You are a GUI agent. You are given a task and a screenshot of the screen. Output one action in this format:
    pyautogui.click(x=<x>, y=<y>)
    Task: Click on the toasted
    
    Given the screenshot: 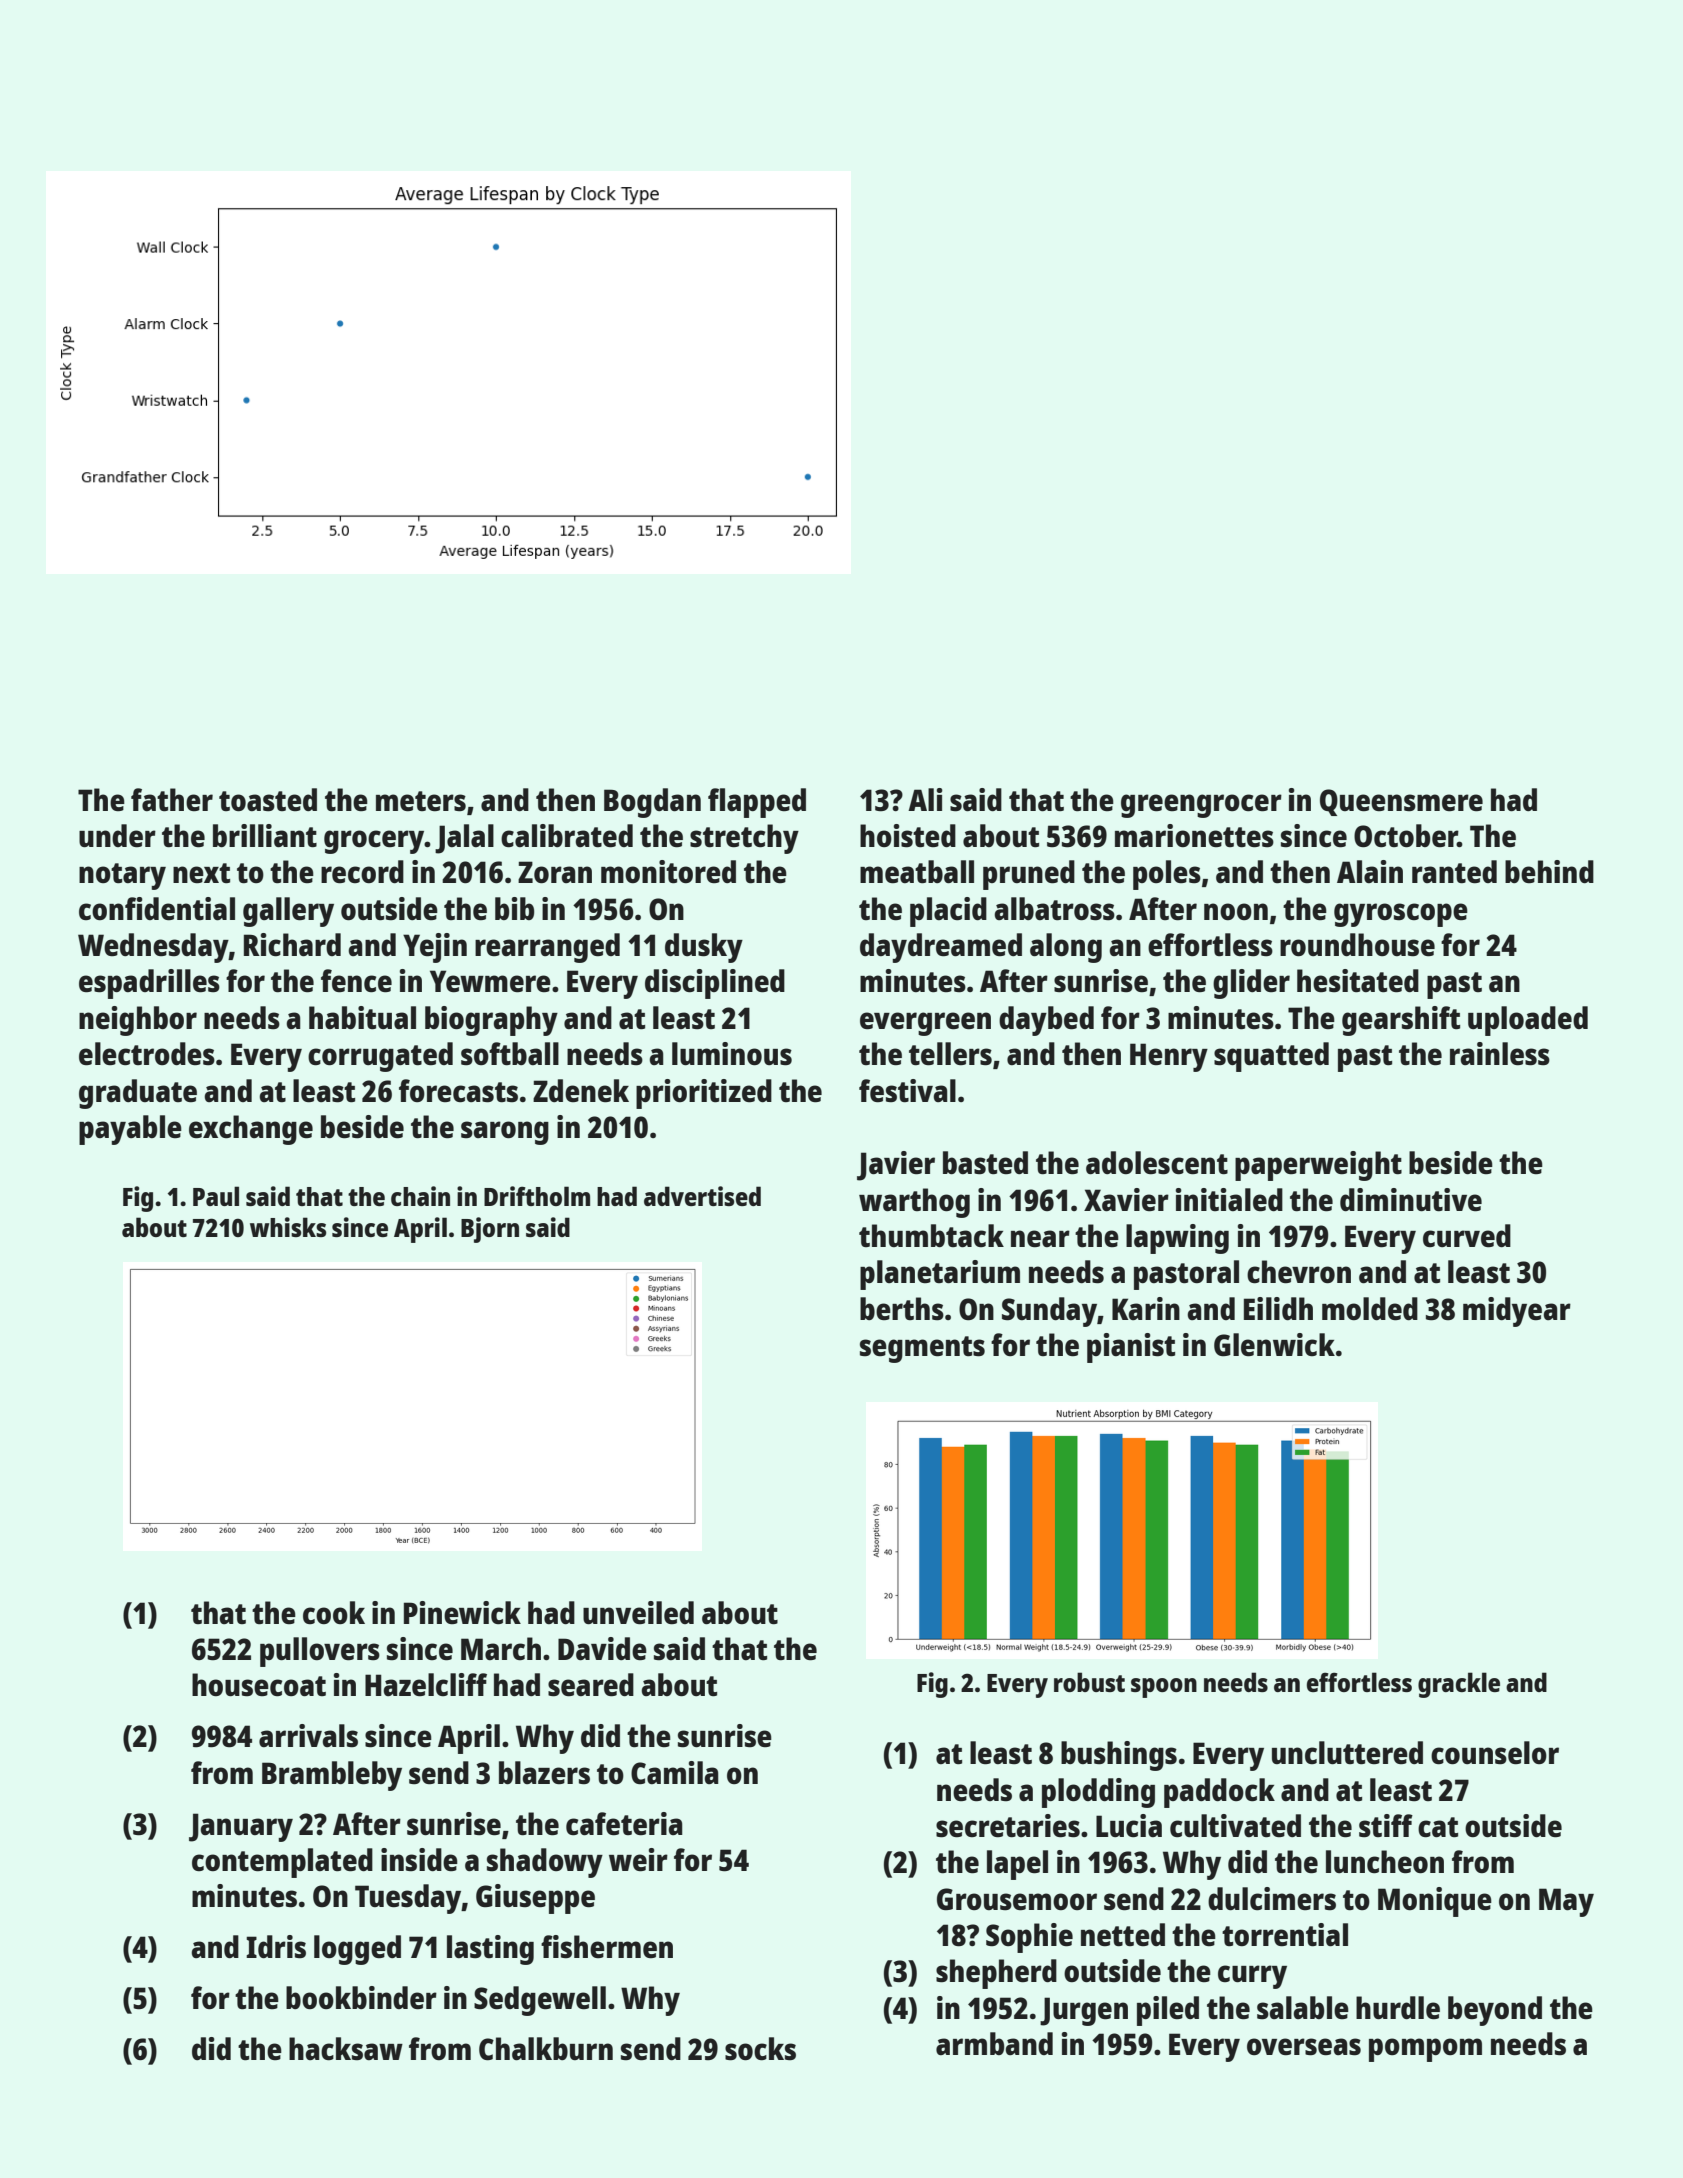 What is the action you would take?
    pyautogui.click(x=268, y=800)
